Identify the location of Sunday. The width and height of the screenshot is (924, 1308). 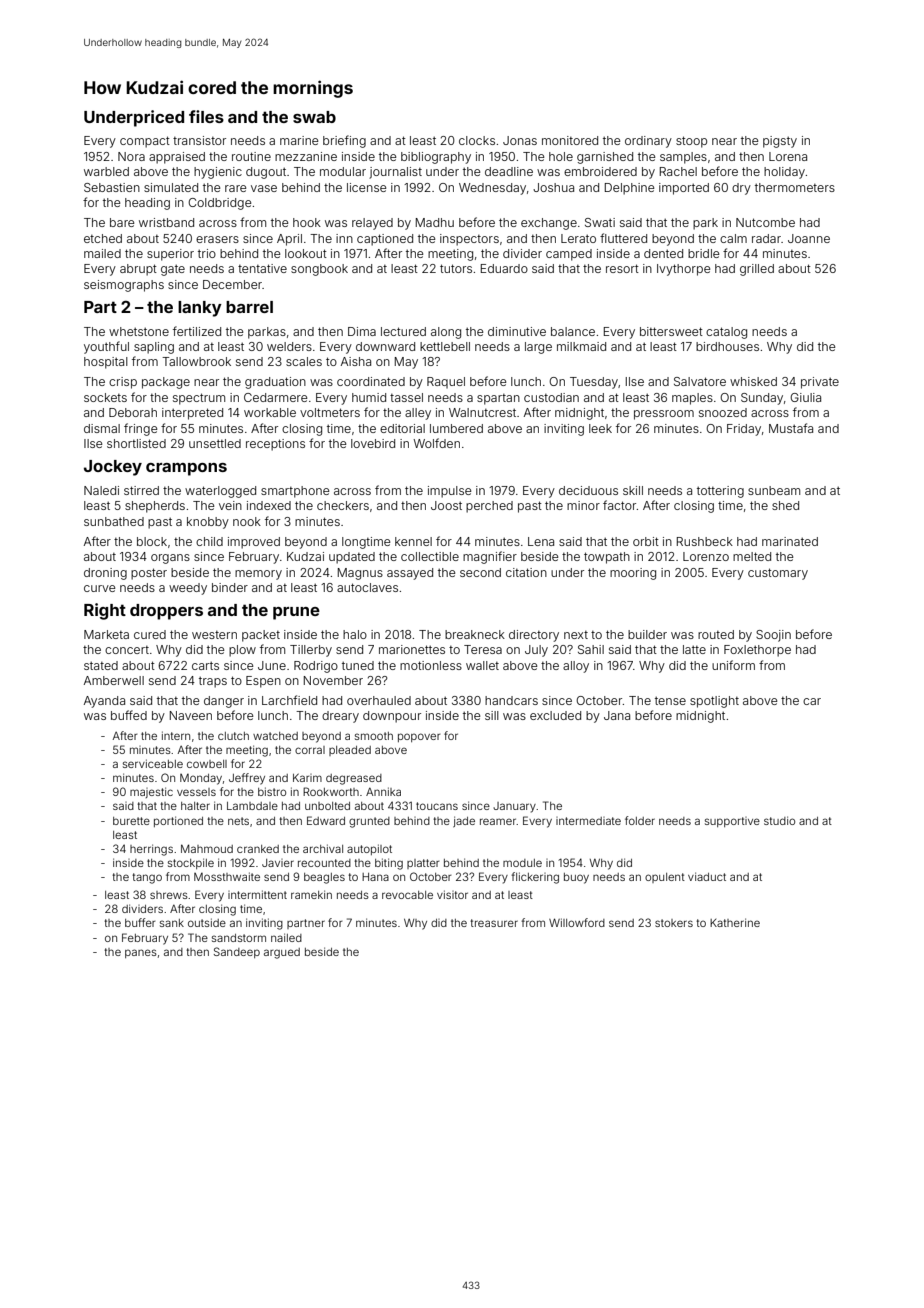
(762, 399).
